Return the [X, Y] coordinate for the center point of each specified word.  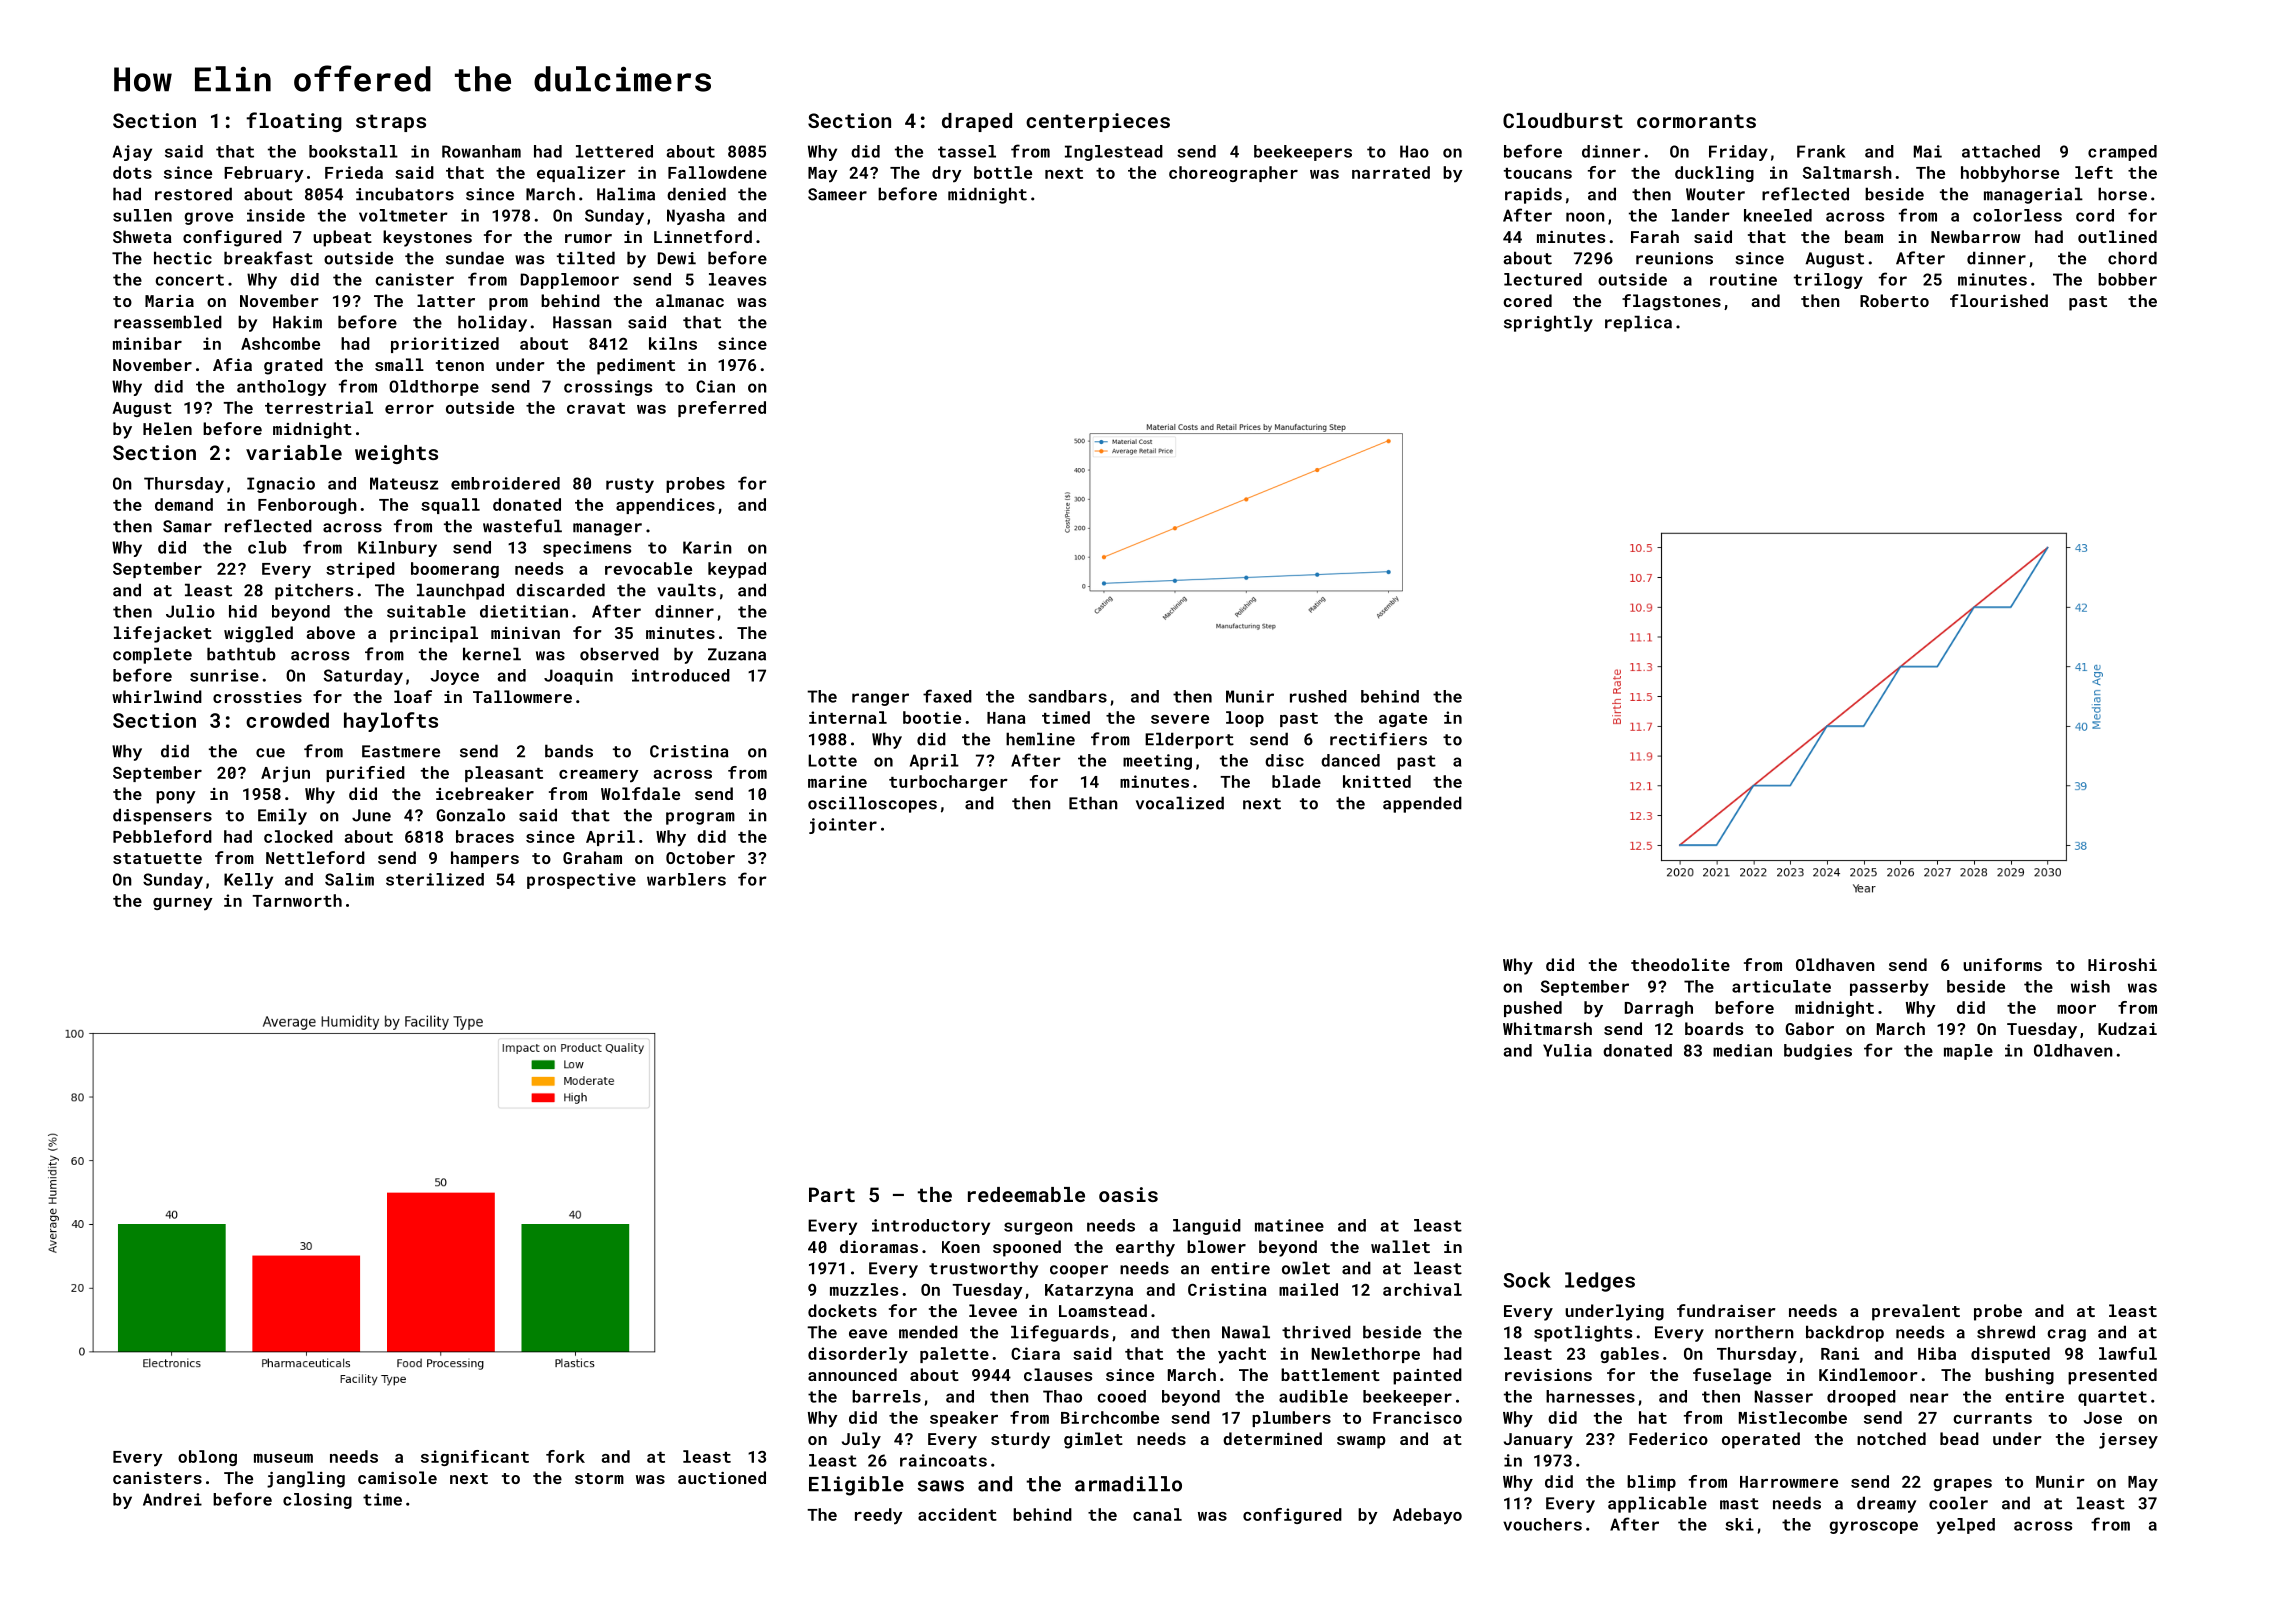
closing [317, 1501]
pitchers [314, 591]
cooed [1121, 1396]
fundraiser [1726, 1310]
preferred [722, 409]
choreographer [1233, 174]
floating [294, 122]
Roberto [1894, 300]
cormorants [1696, 121]
